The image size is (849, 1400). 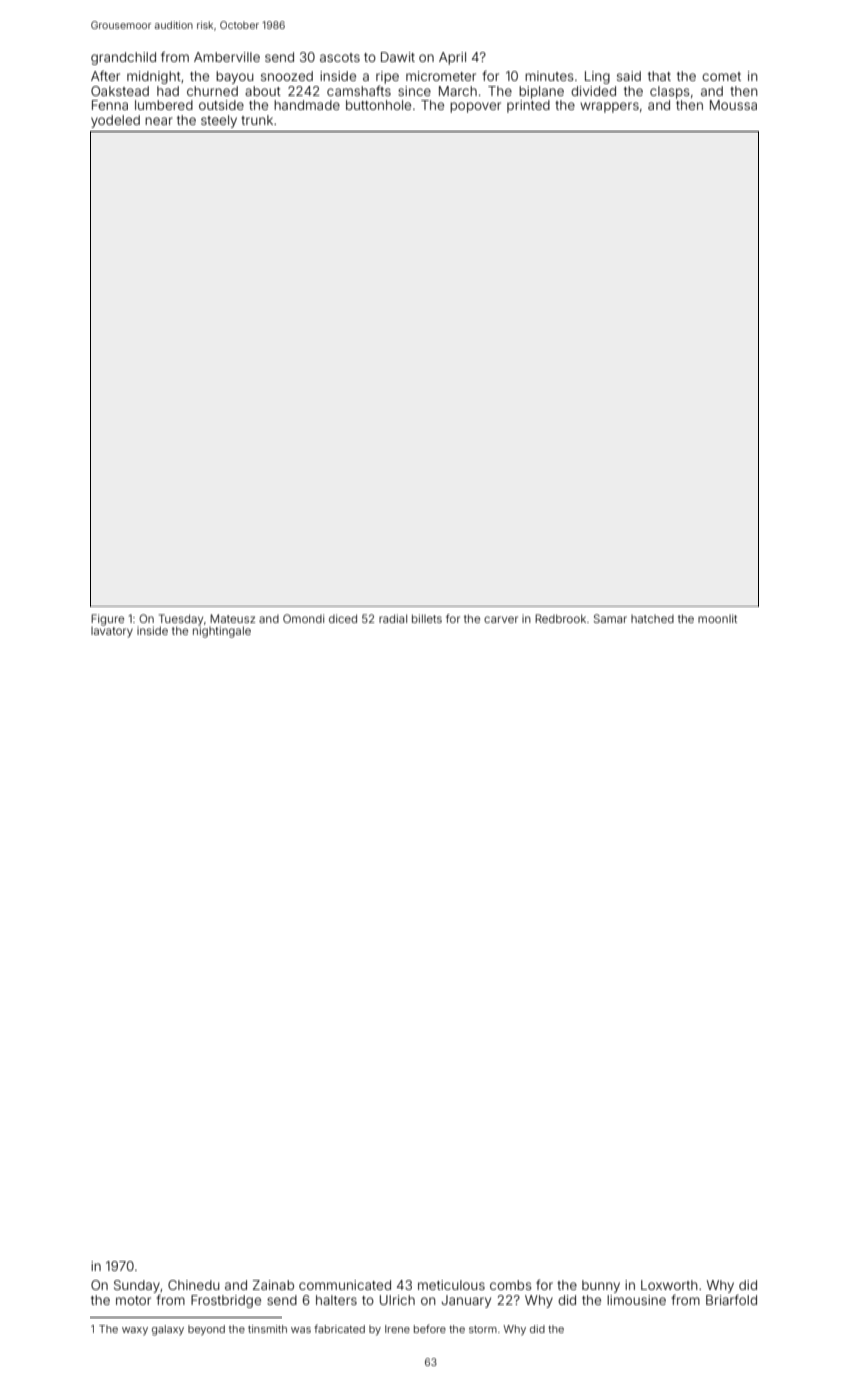 What do you see at coordinates (110, 105) in the screenshot?
I see `Fenna` at bounding box center [110, 105].
